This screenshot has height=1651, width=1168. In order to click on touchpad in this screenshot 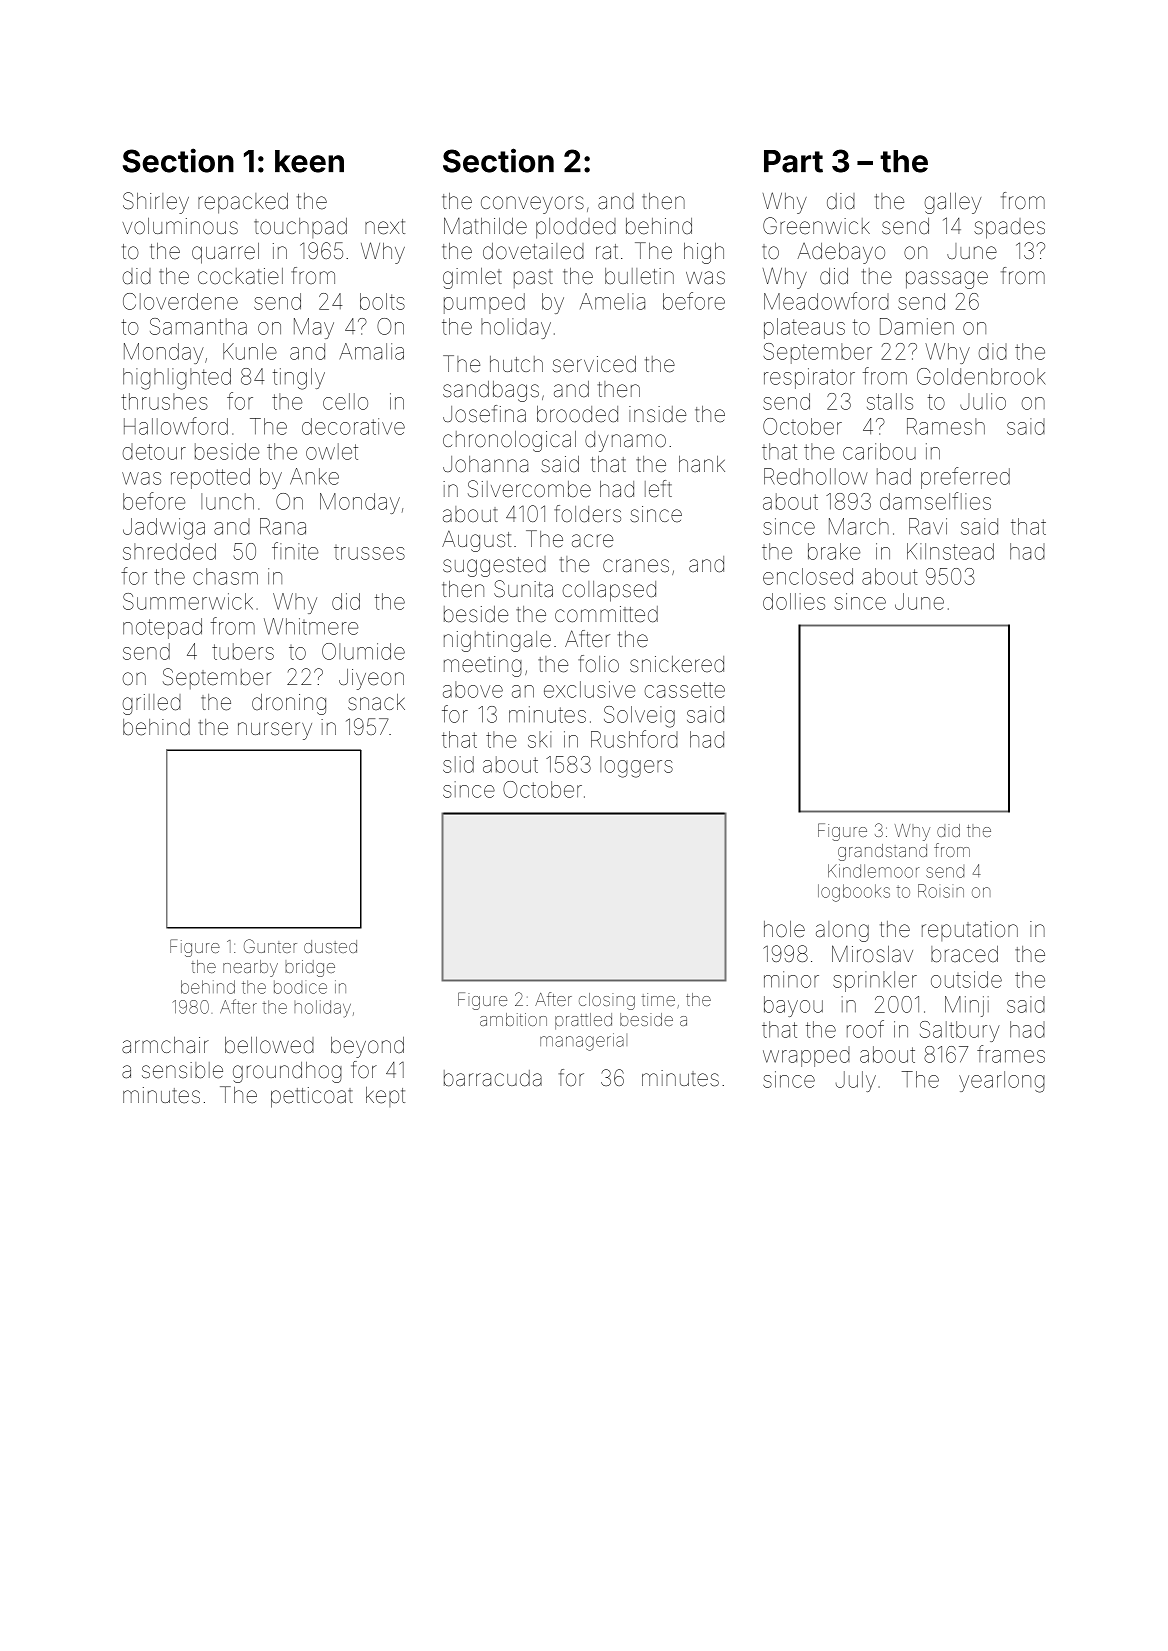, I will do `click(300, 228)`.
